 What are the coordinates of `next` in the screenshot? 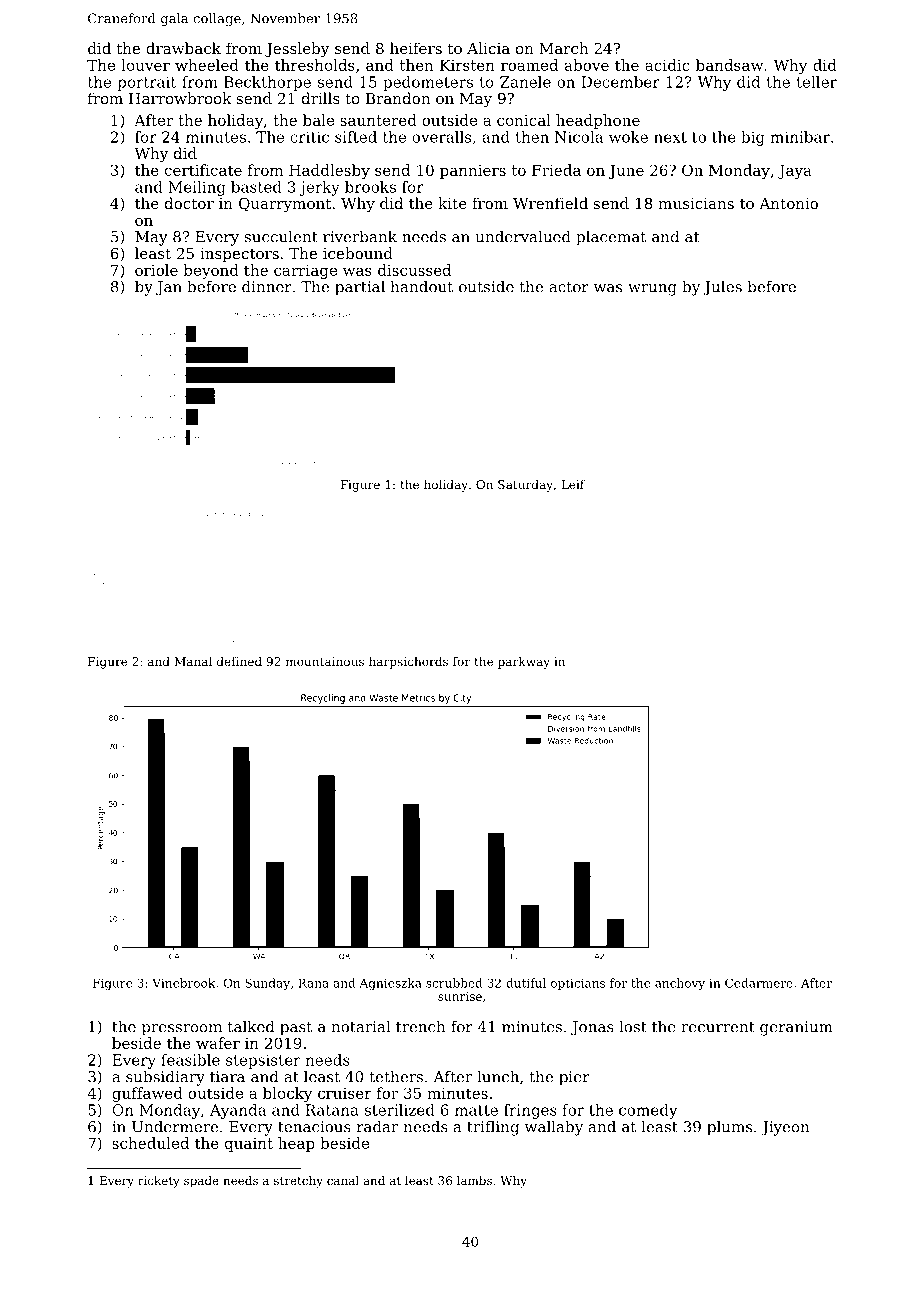 It's located at (670, 137).
